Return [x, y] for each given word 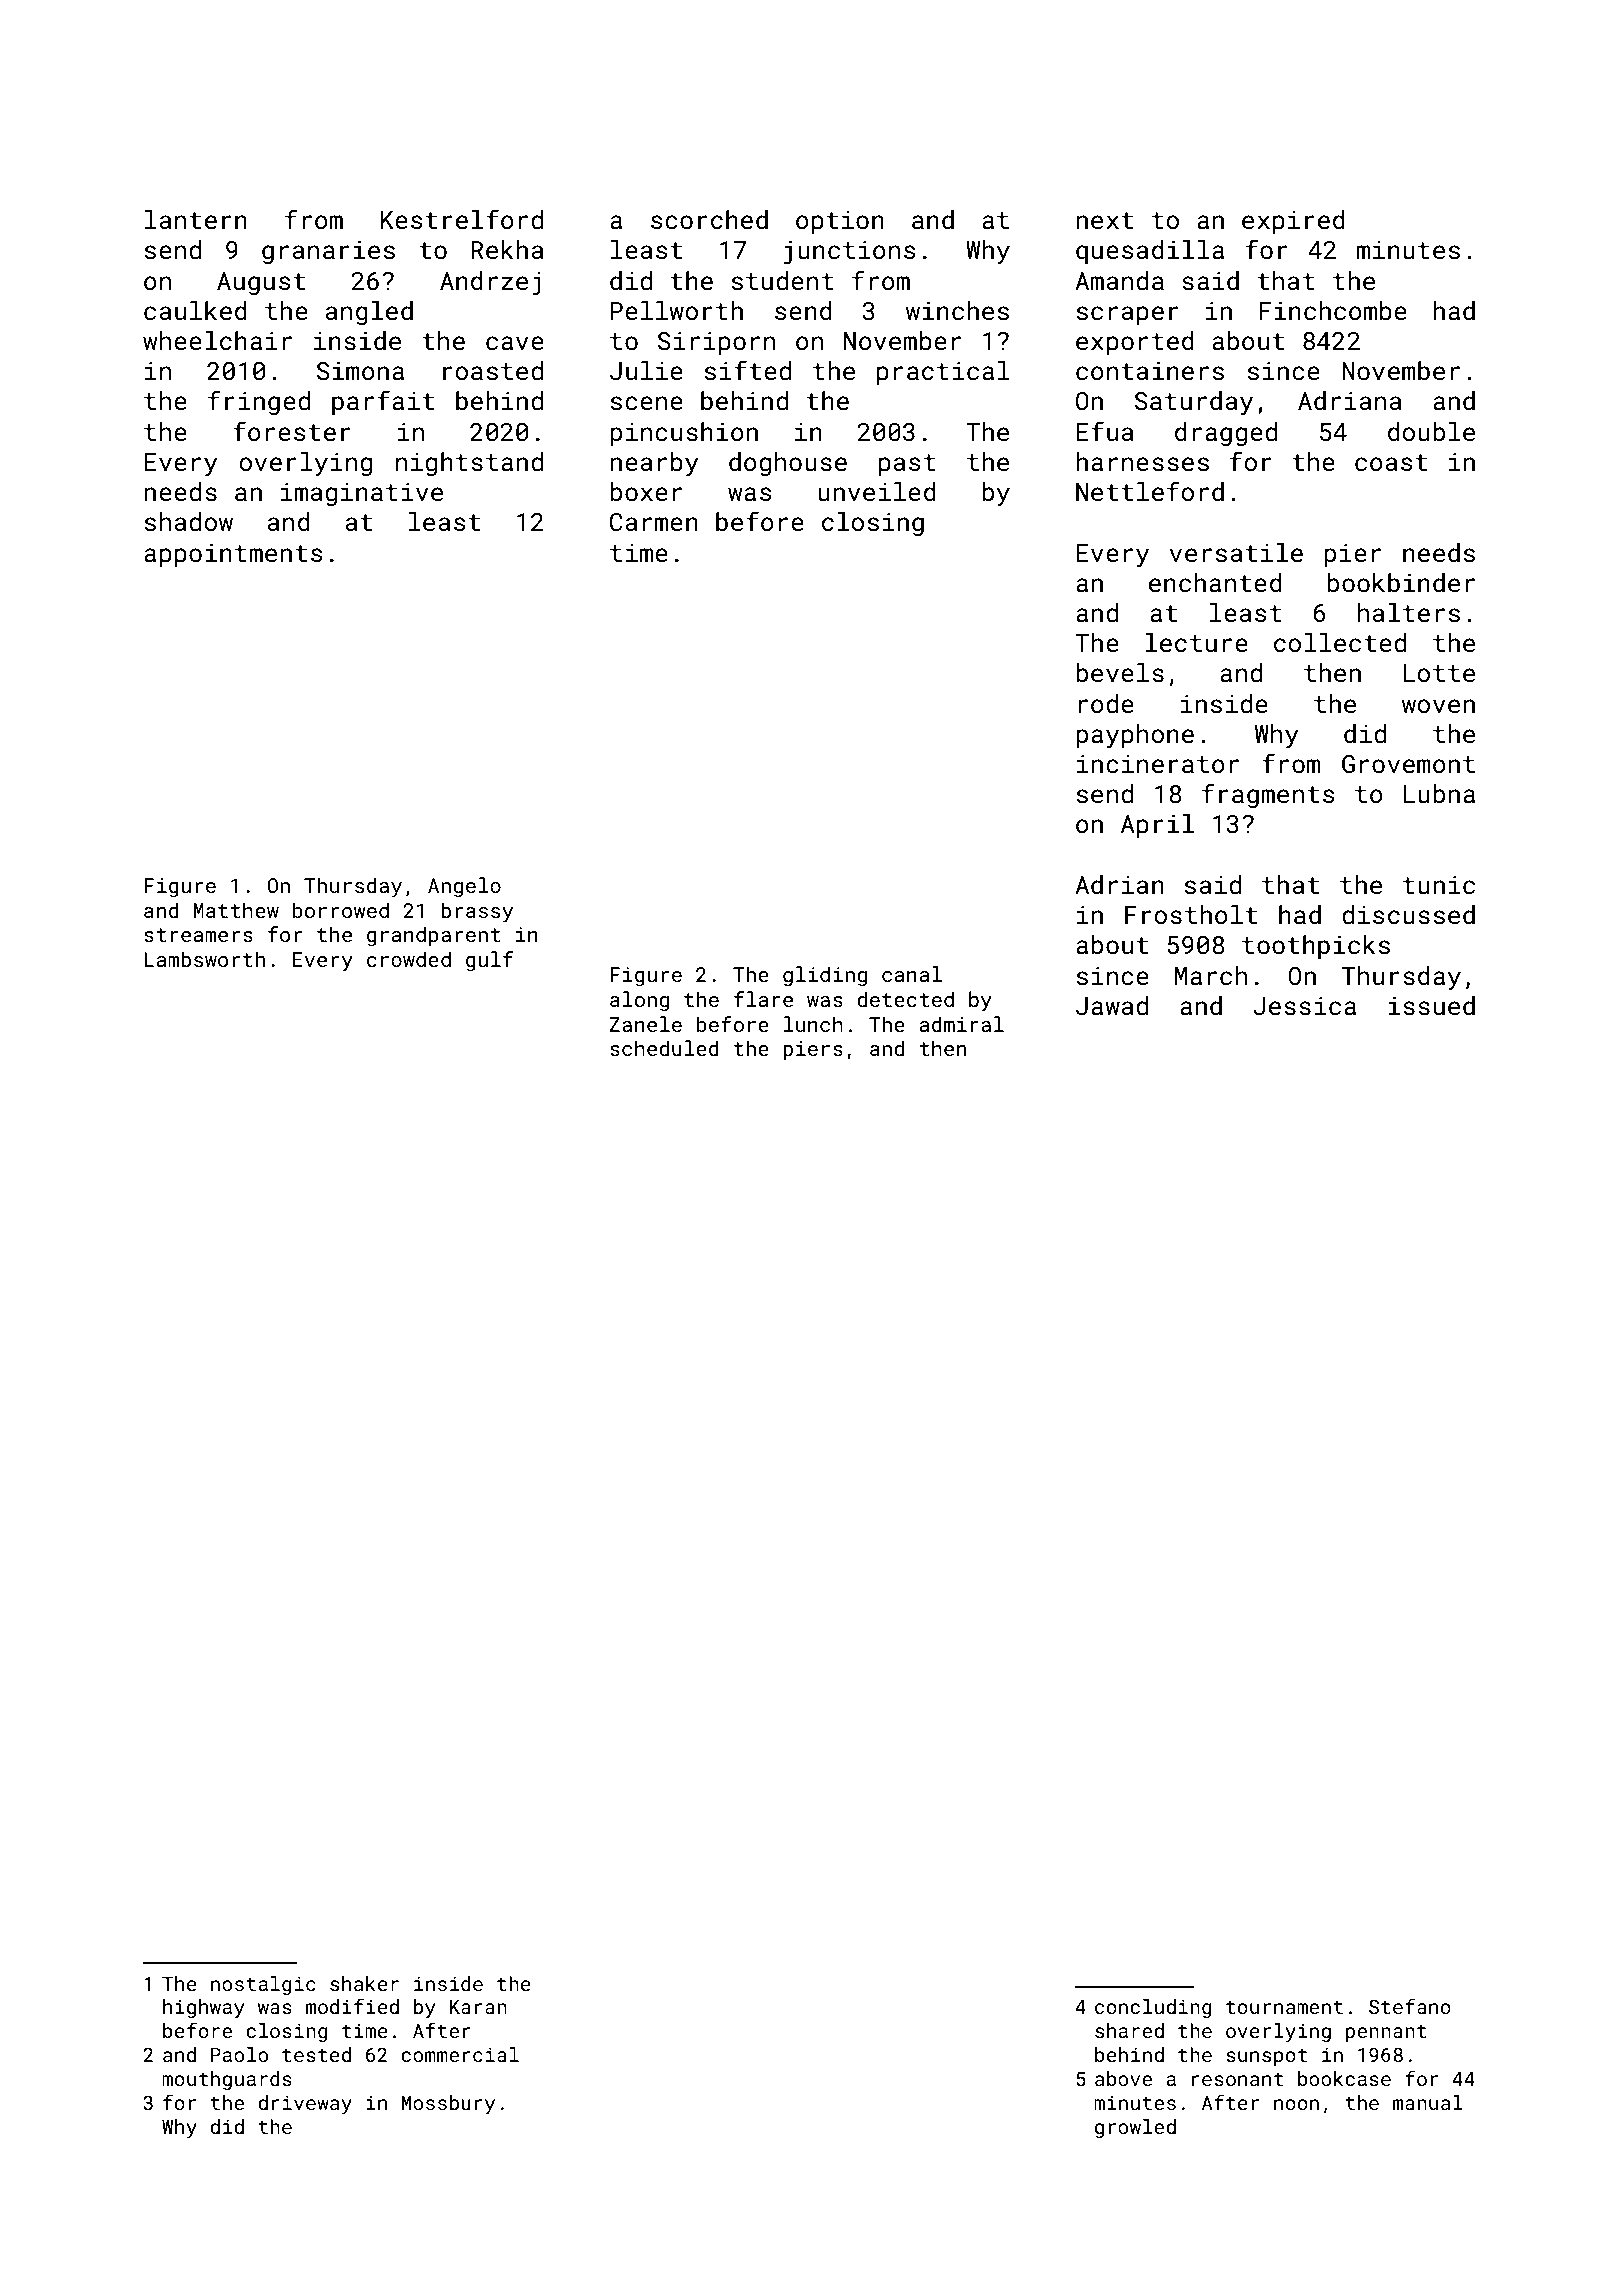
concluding [1153, 2008]
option [840, 222]
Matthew [236, 910]
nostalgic [263, 1985]
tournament [1284, 2007]
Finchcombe [1333, 311]
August [261, 283]
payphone [1135, 736]
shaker [364, 1983]
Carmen [654, 522]
